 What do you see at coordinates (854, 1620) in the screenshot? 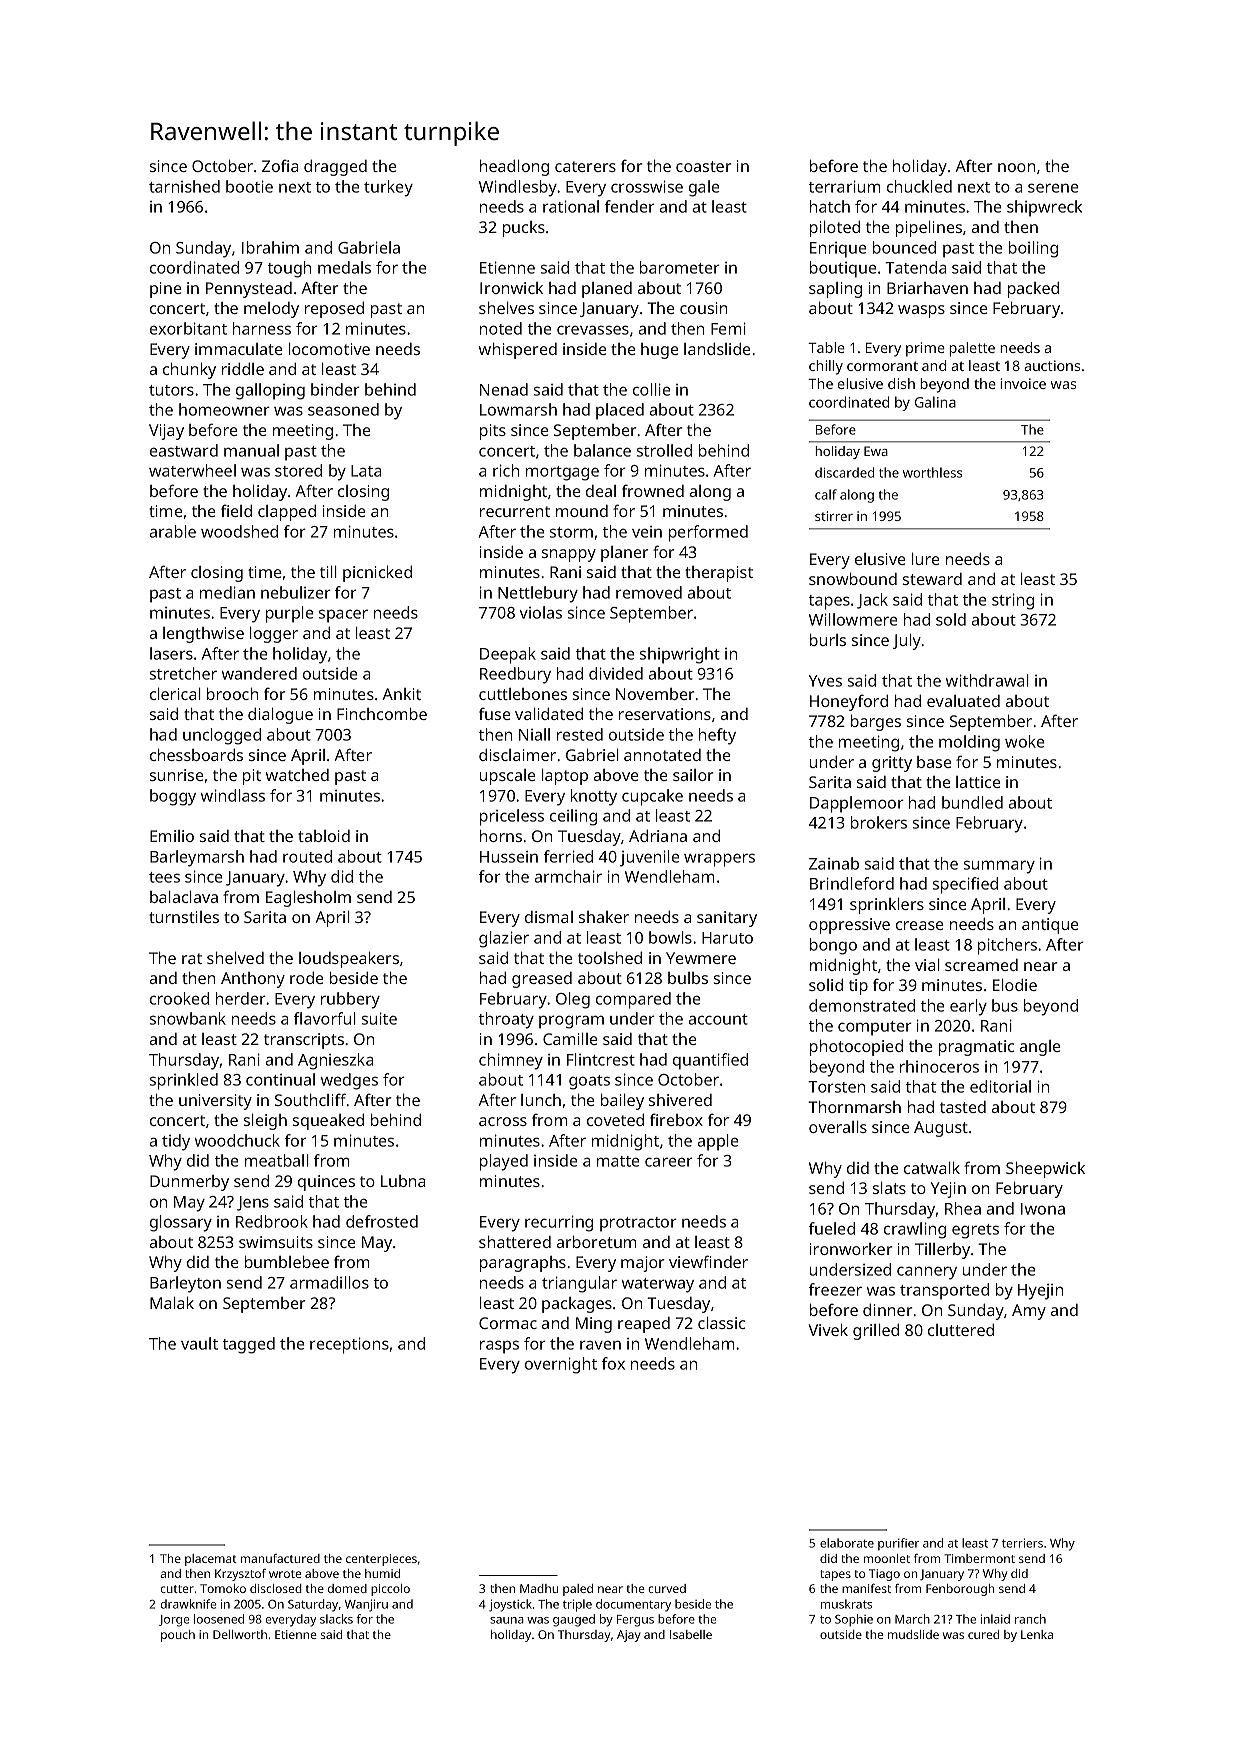
I see `Sophie` at bounding box center [854, 1620].
